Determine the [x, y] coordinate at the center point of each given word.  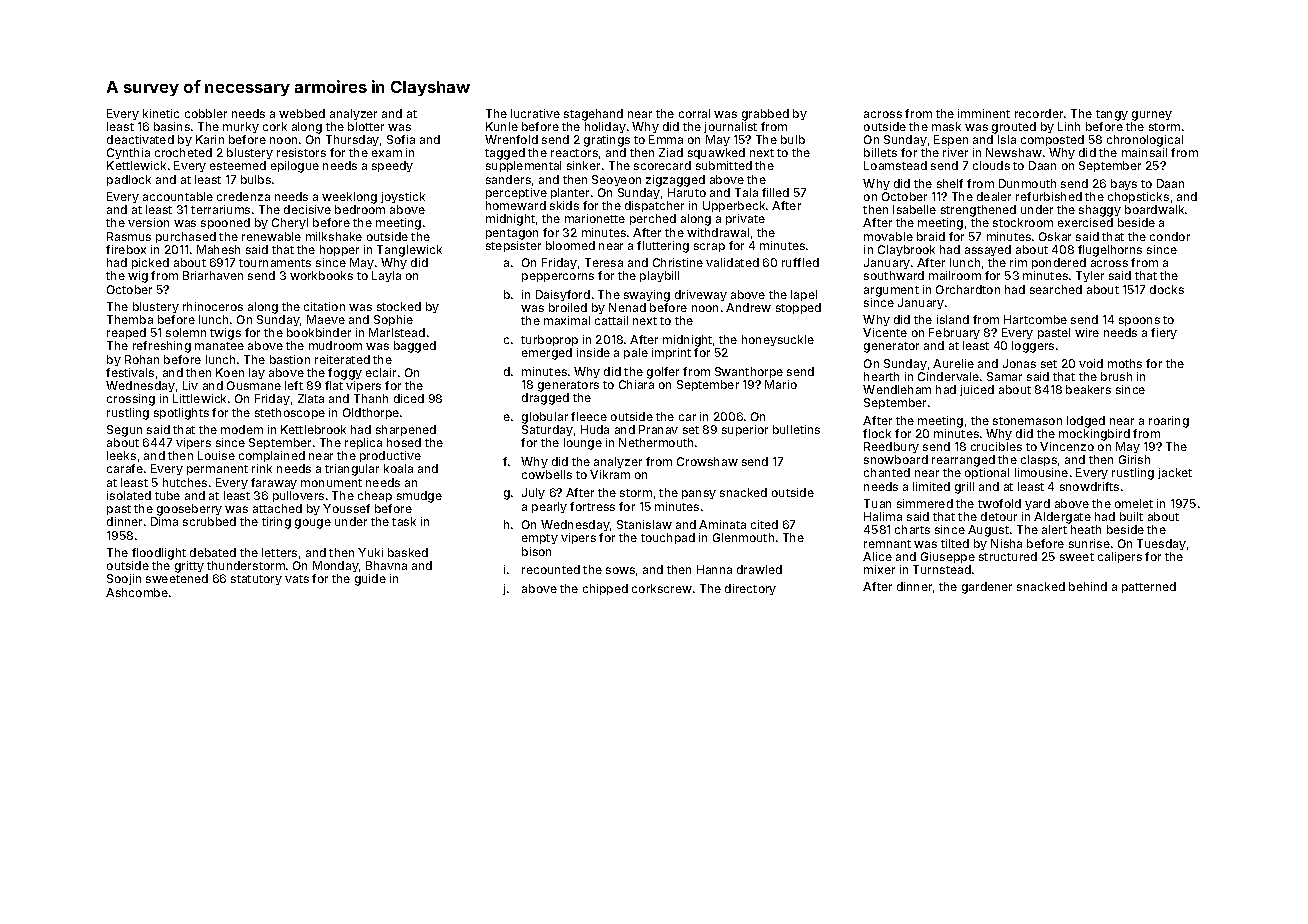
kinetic [161, 113]
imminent [984, 113]
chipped [605, 589]
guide [370, 580]
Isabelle [914, 209]
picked [150, 263]
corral [694, 113]
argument [891, 291]
